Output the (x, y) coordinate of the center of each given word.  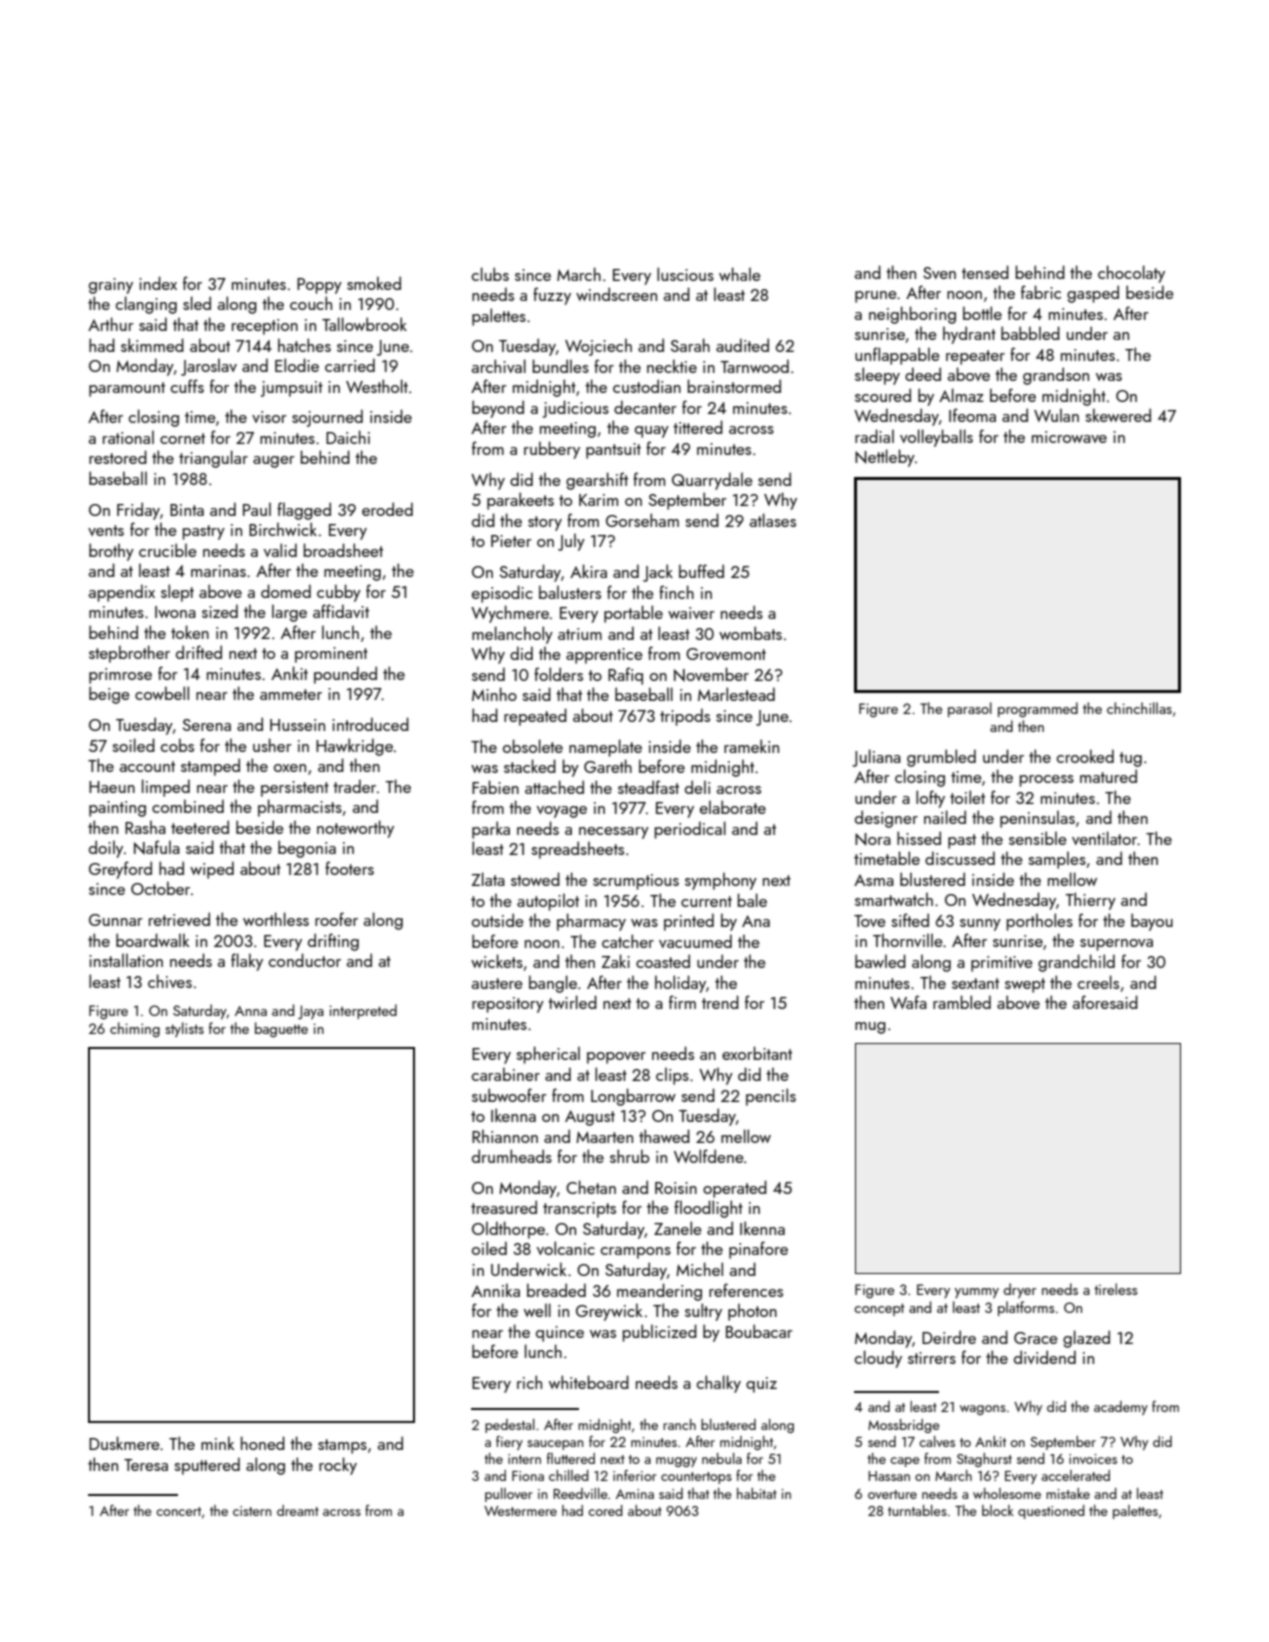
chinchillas (1139, 708)
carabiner (506, 1074)
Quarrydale (712, 481)
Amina (635, 1494)
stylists (184, 1029)
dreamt (298, 1510)
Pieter (511, 541)
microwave (1069, 437)
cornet (182, 438)
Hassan (889, 1476)
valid (280, 550)
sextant (975, 983)
